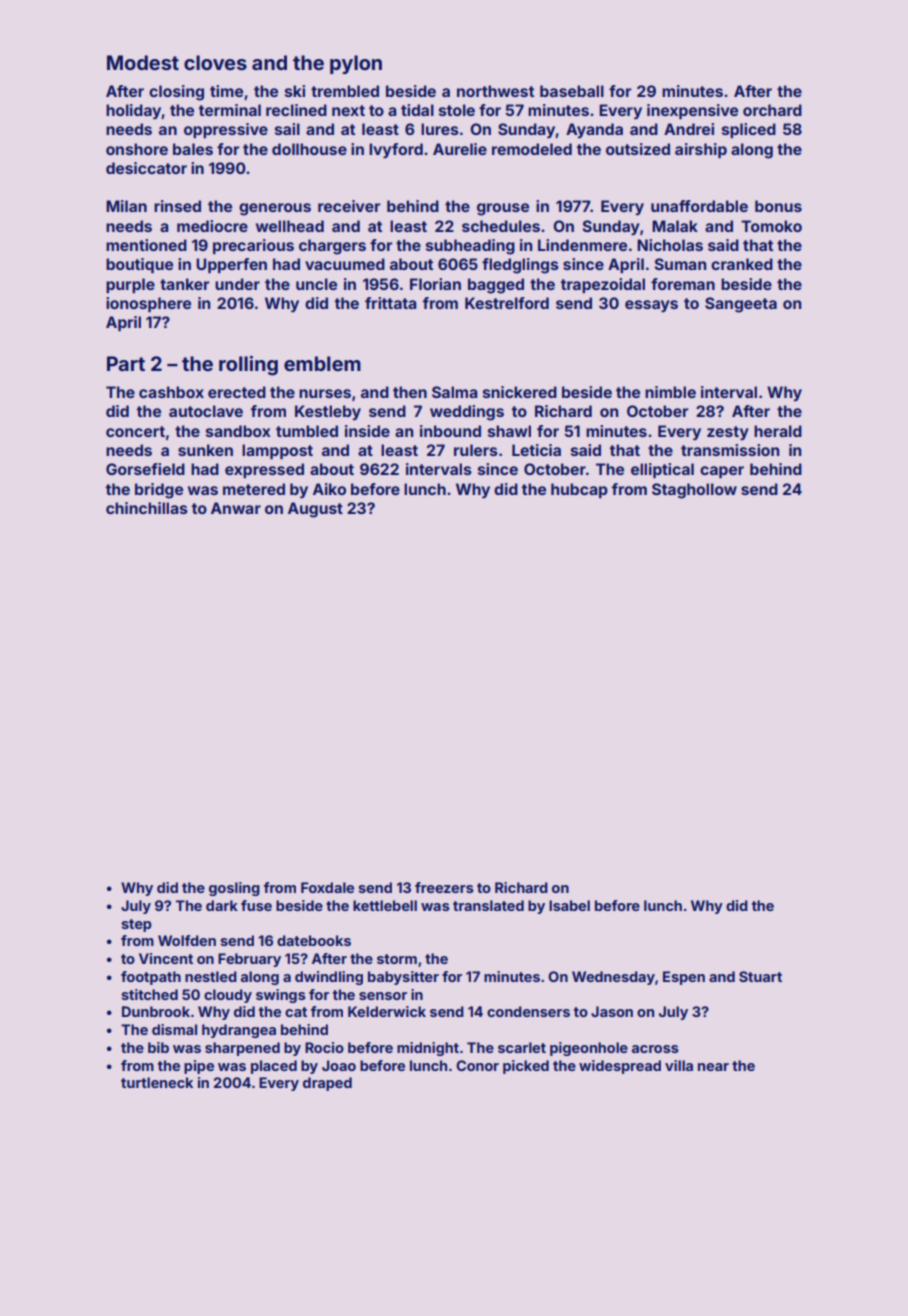 Image resolution: width=908 pixels, height=1316 pixels. I want to click on caper, so click(722, 472).
